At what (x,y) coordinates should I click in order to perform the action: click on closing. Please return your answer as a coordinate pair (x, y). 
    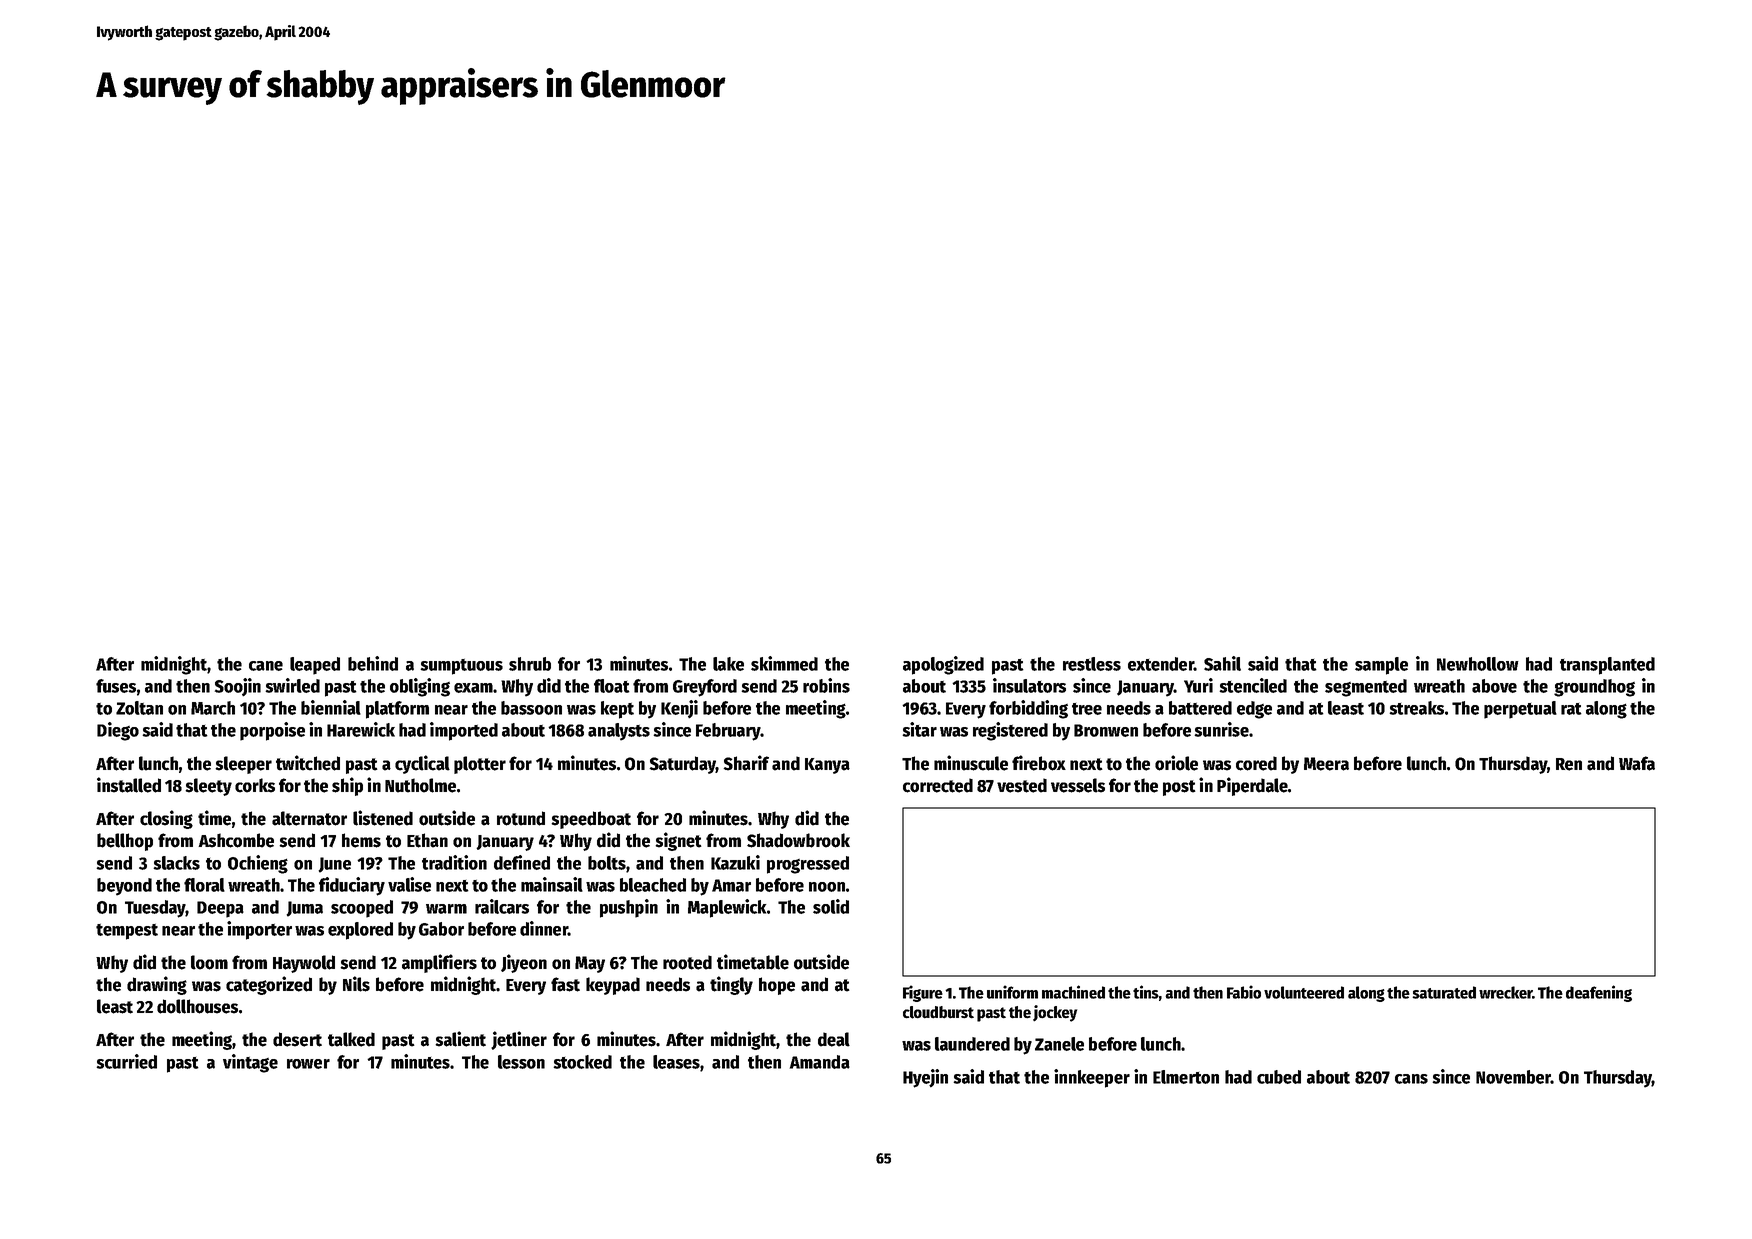
    Looking at the image, I should click on (166, 819).
